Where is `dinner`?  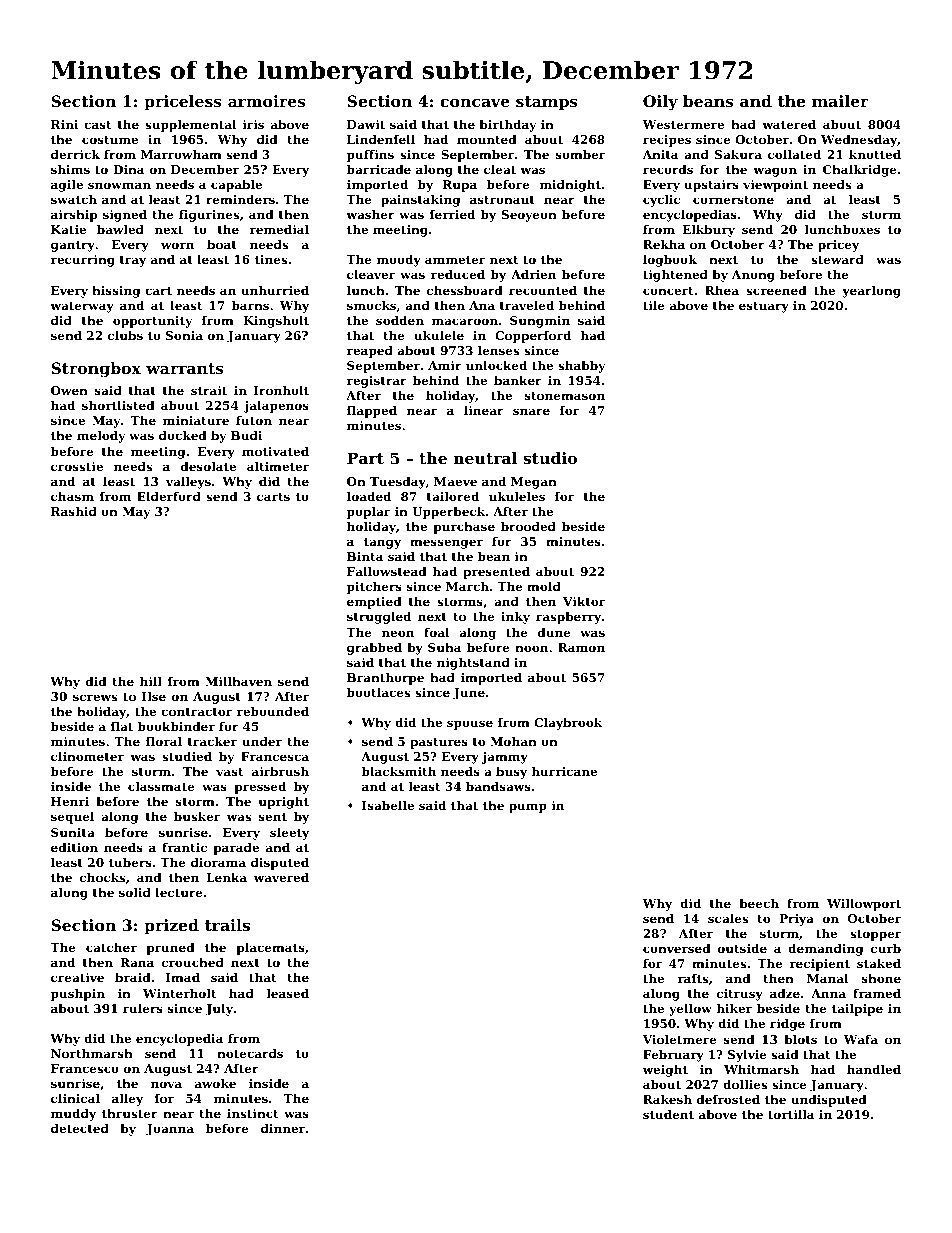 dinner is located at coordinates (283, 1128).
